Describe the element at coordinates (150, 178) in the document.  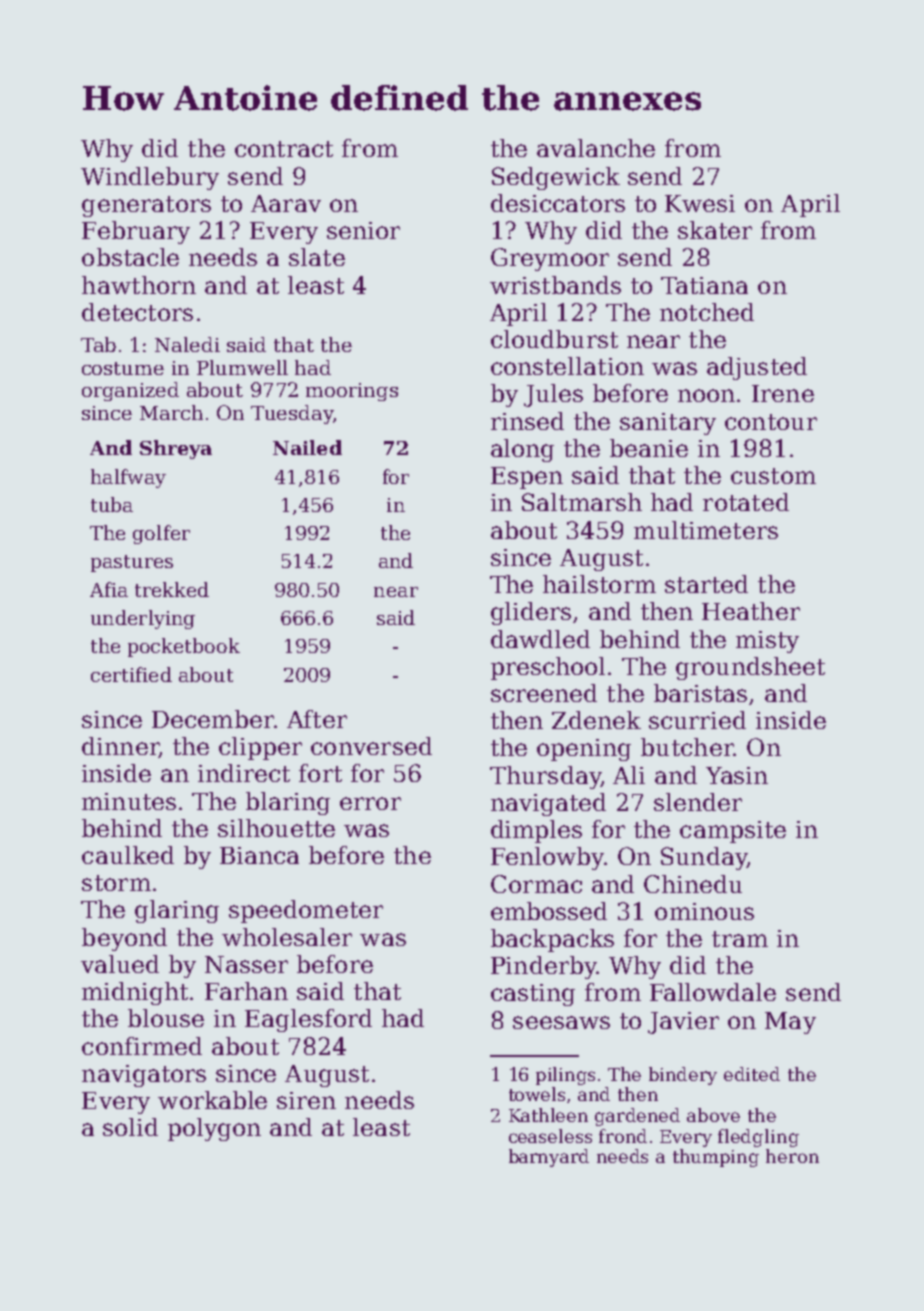
I see `Windlebury` at that location.
